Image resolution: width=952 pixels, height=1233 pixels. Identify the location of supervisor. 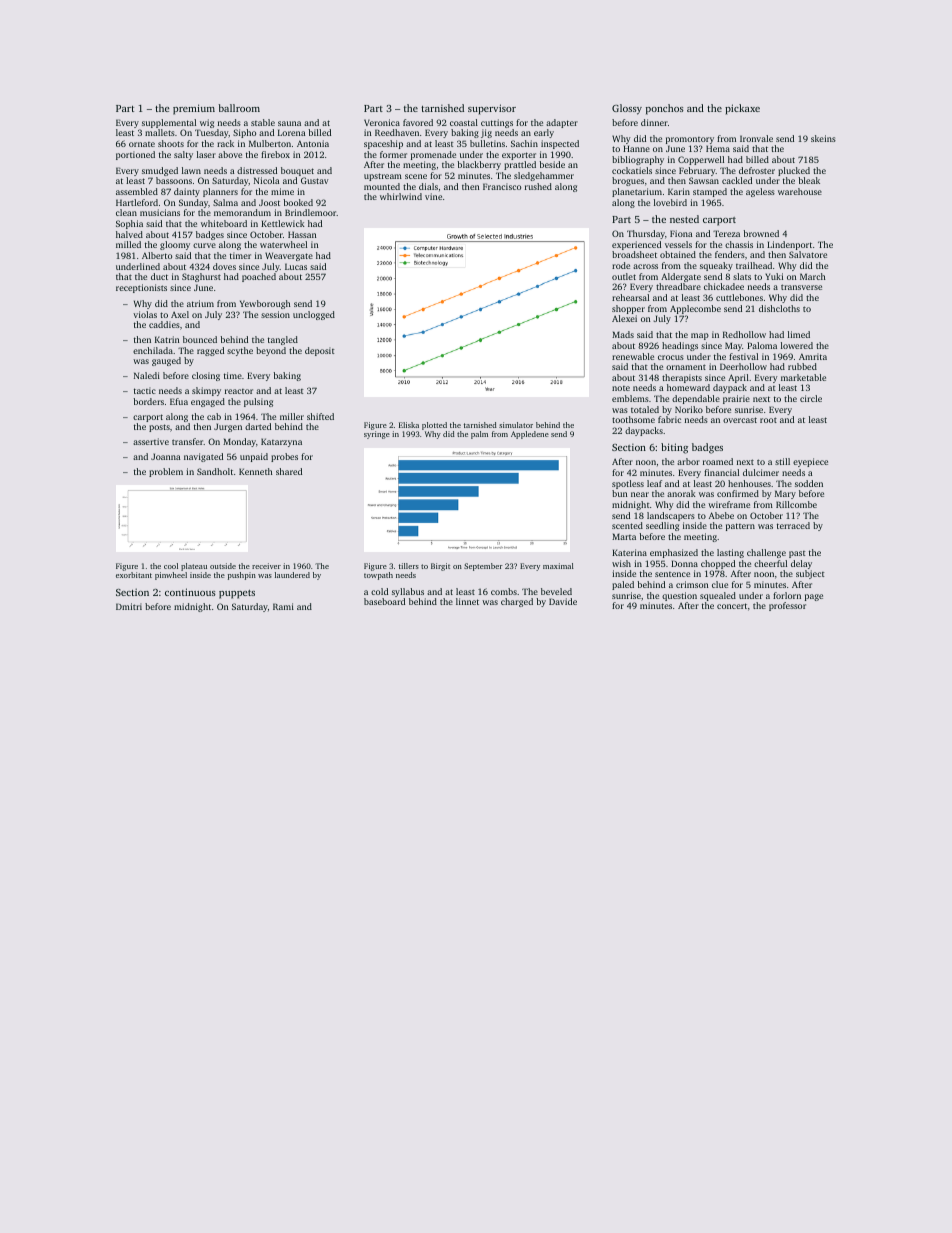
(492, 109).
